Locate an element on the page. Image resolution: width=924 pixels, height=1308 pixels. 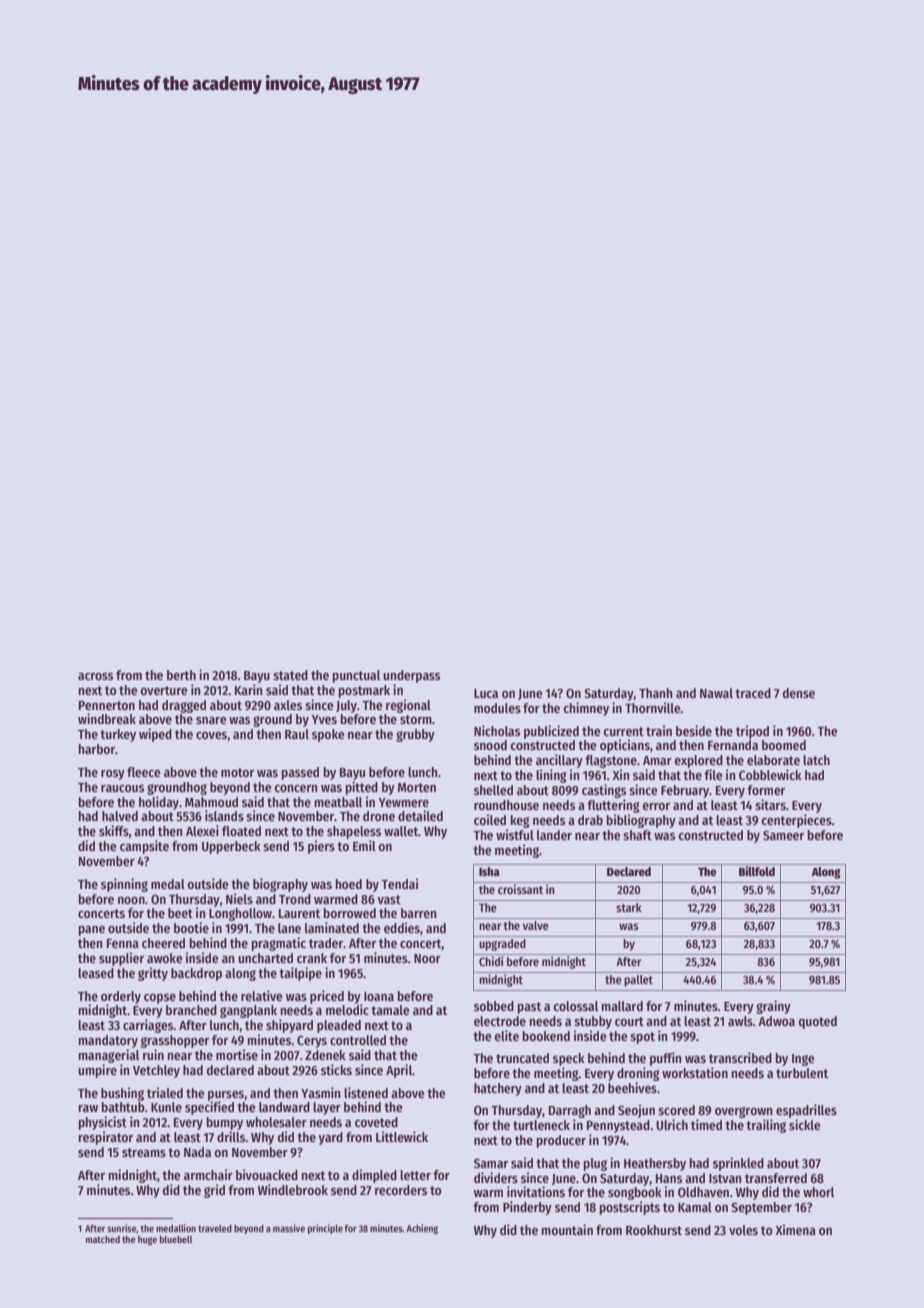
windbreak is located at coordinates (107, 718).
